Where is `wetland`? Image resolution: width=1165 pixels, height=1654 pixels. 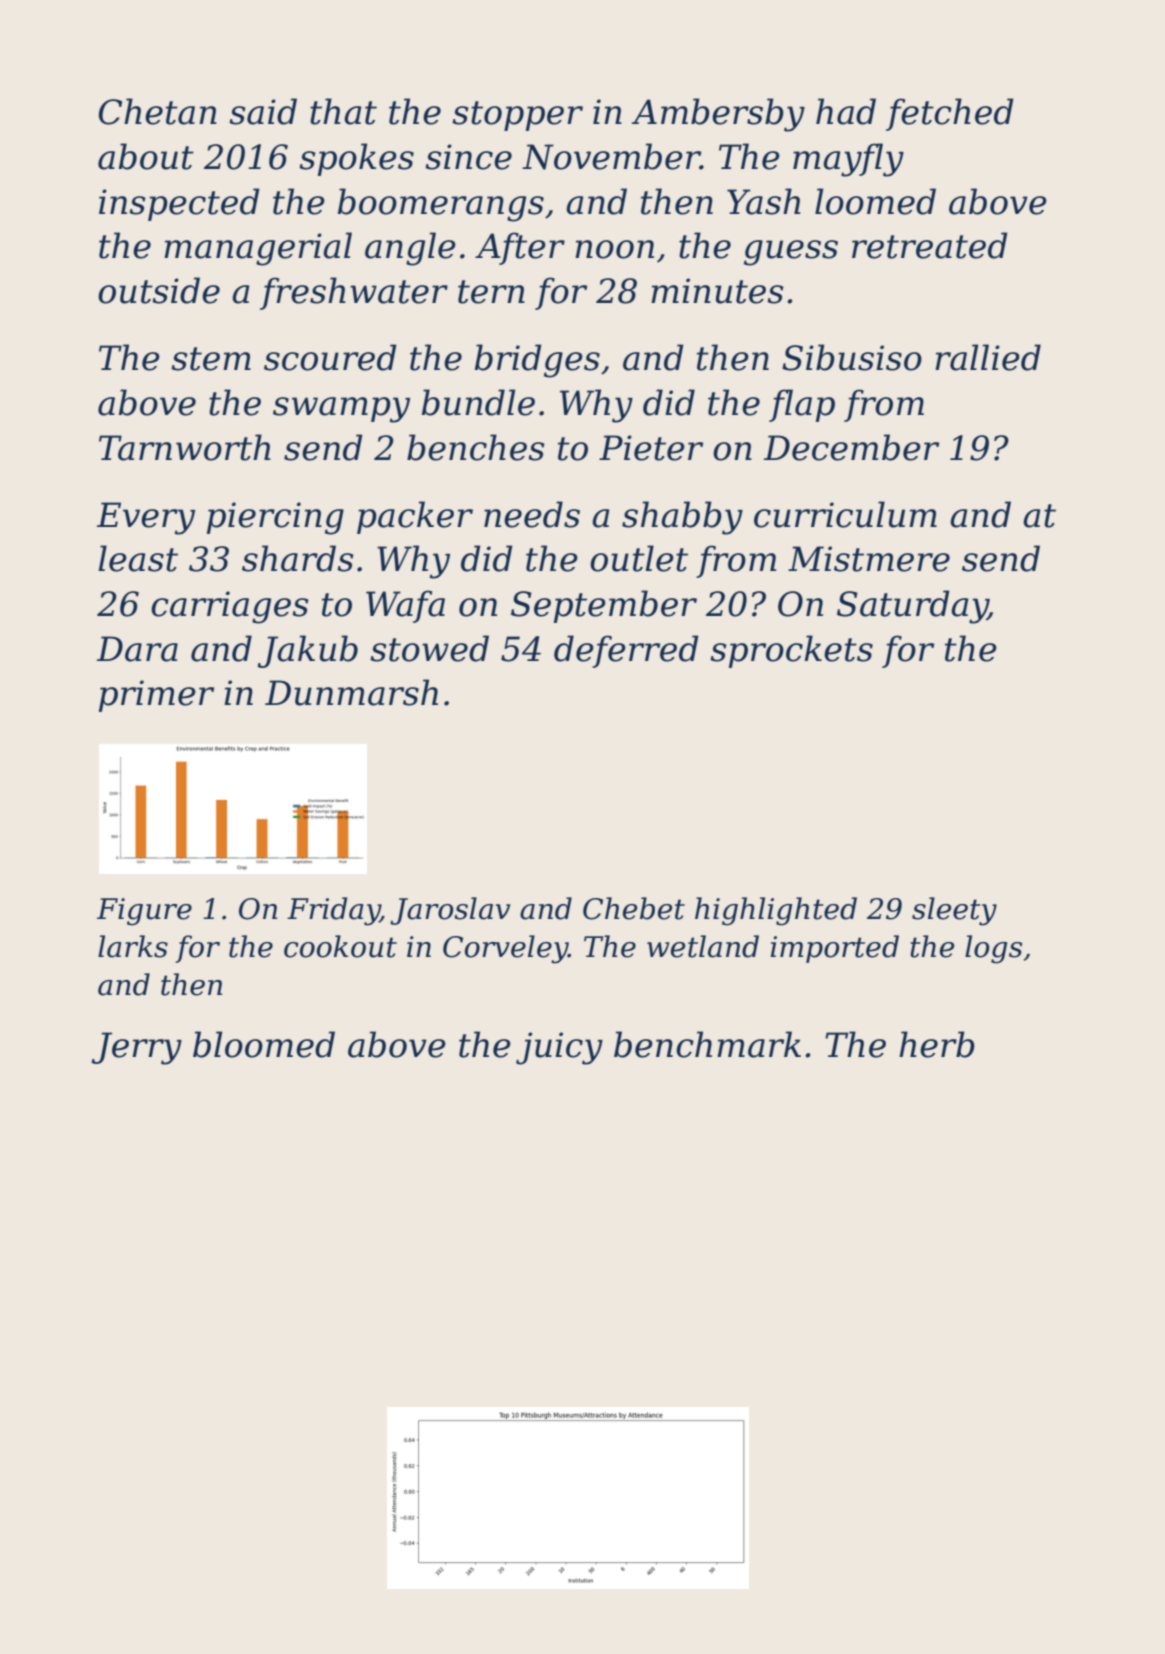
wetland is located at coordinates (703, 946).
